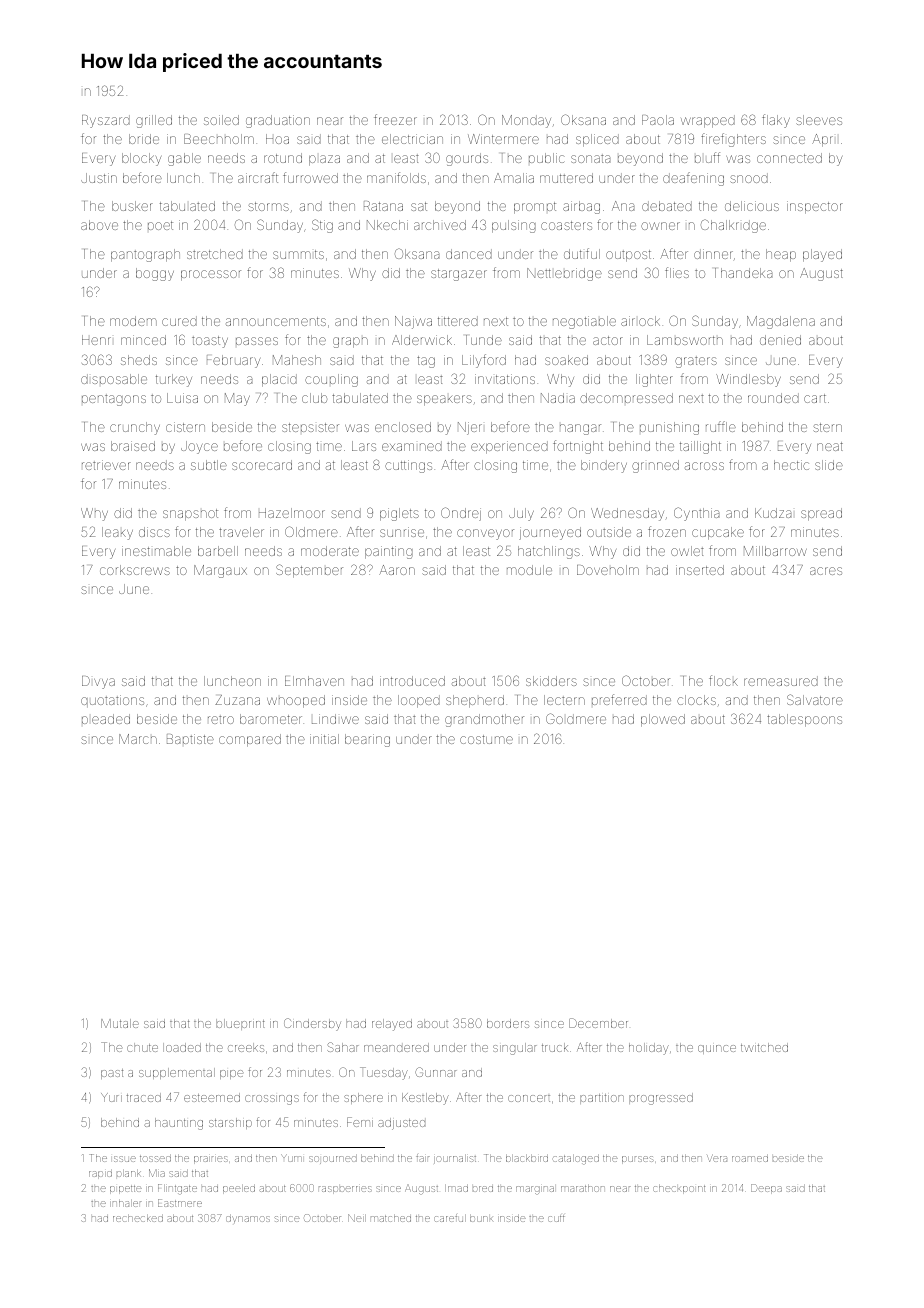  I want to click on grandmother, so click(484, 720).
